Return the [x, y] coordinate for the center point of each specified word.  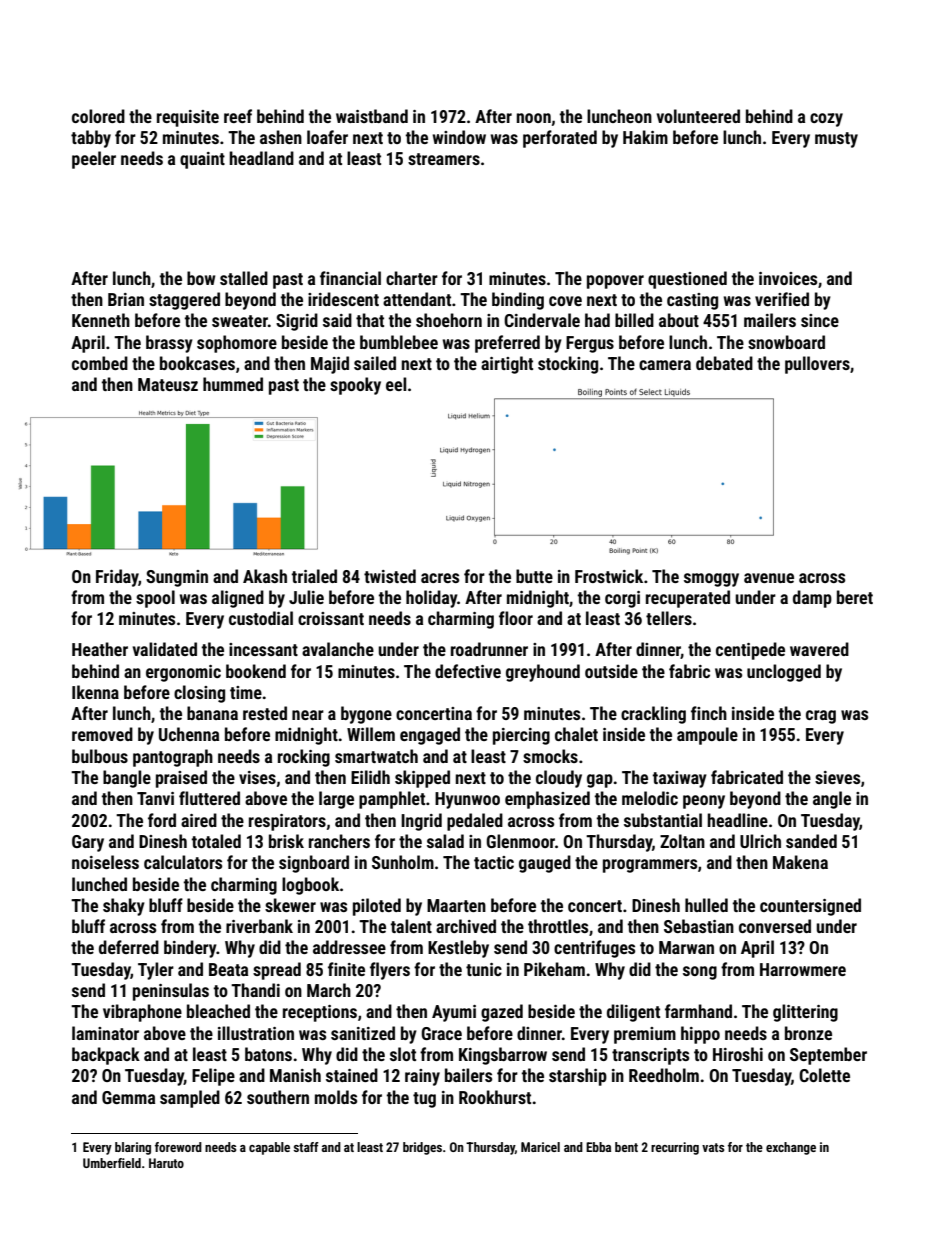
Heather [100, 649]
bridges [422, 1148]
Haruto [166, 1163]
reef [238, 116]
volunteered [698, 116]
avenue [769, 578]
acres [440, 578]
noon [534, 118]
